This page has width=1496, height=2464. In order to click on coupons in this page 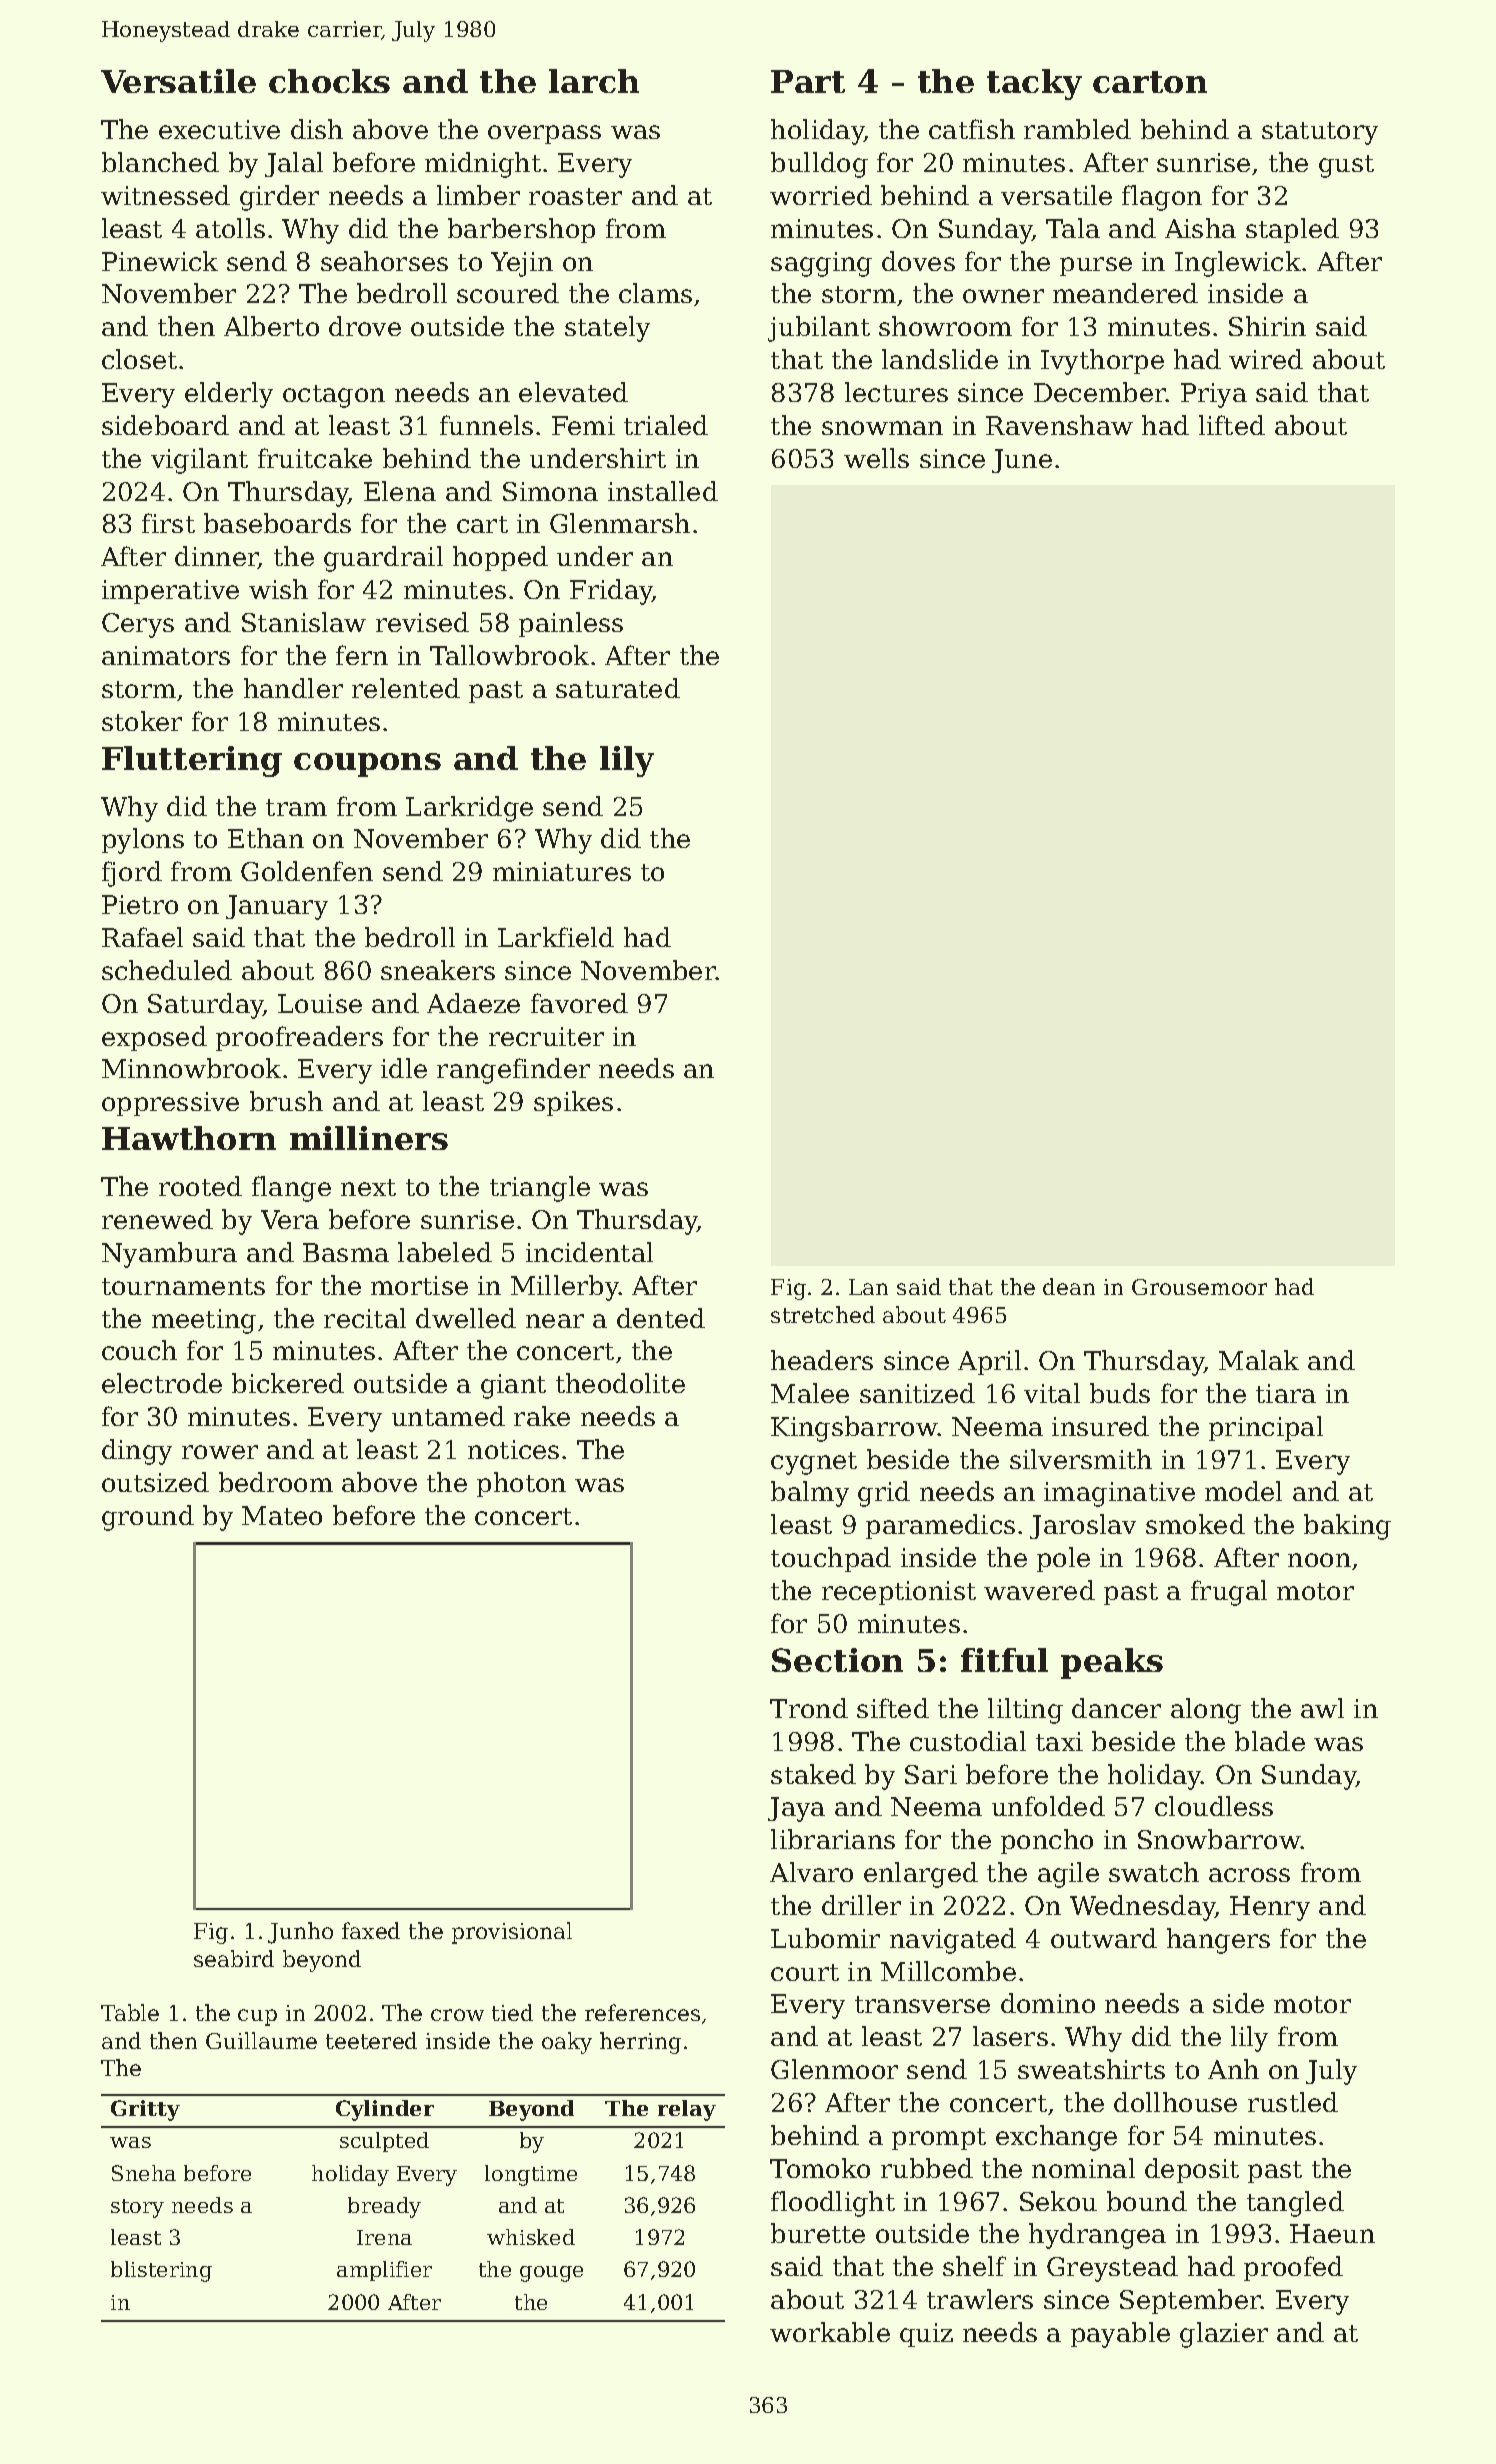, I will do `click(367, 765)`.
